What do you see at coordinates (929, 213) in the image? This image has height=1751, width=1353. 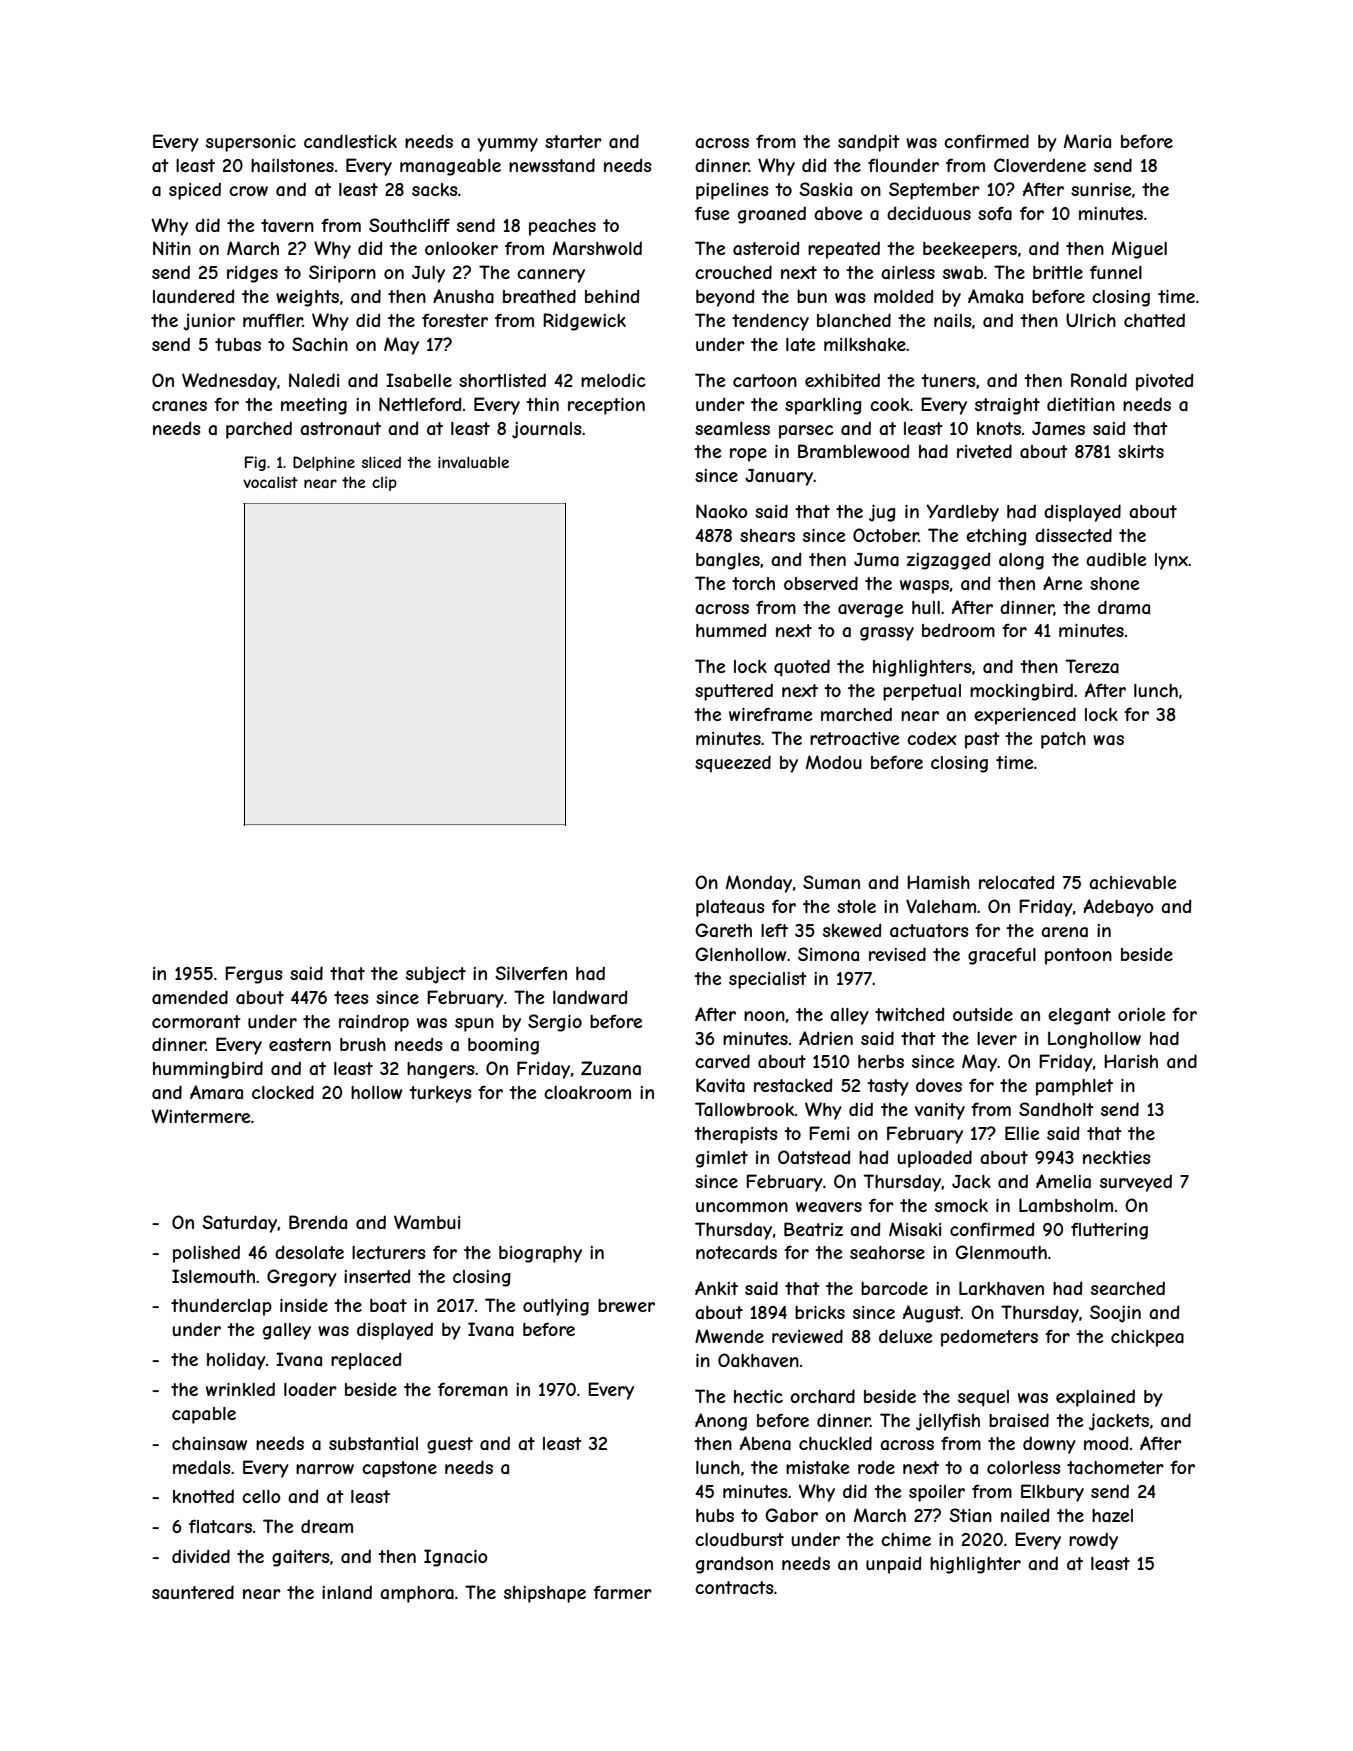 I see `deciduous` at bounding box center [929, 213].
